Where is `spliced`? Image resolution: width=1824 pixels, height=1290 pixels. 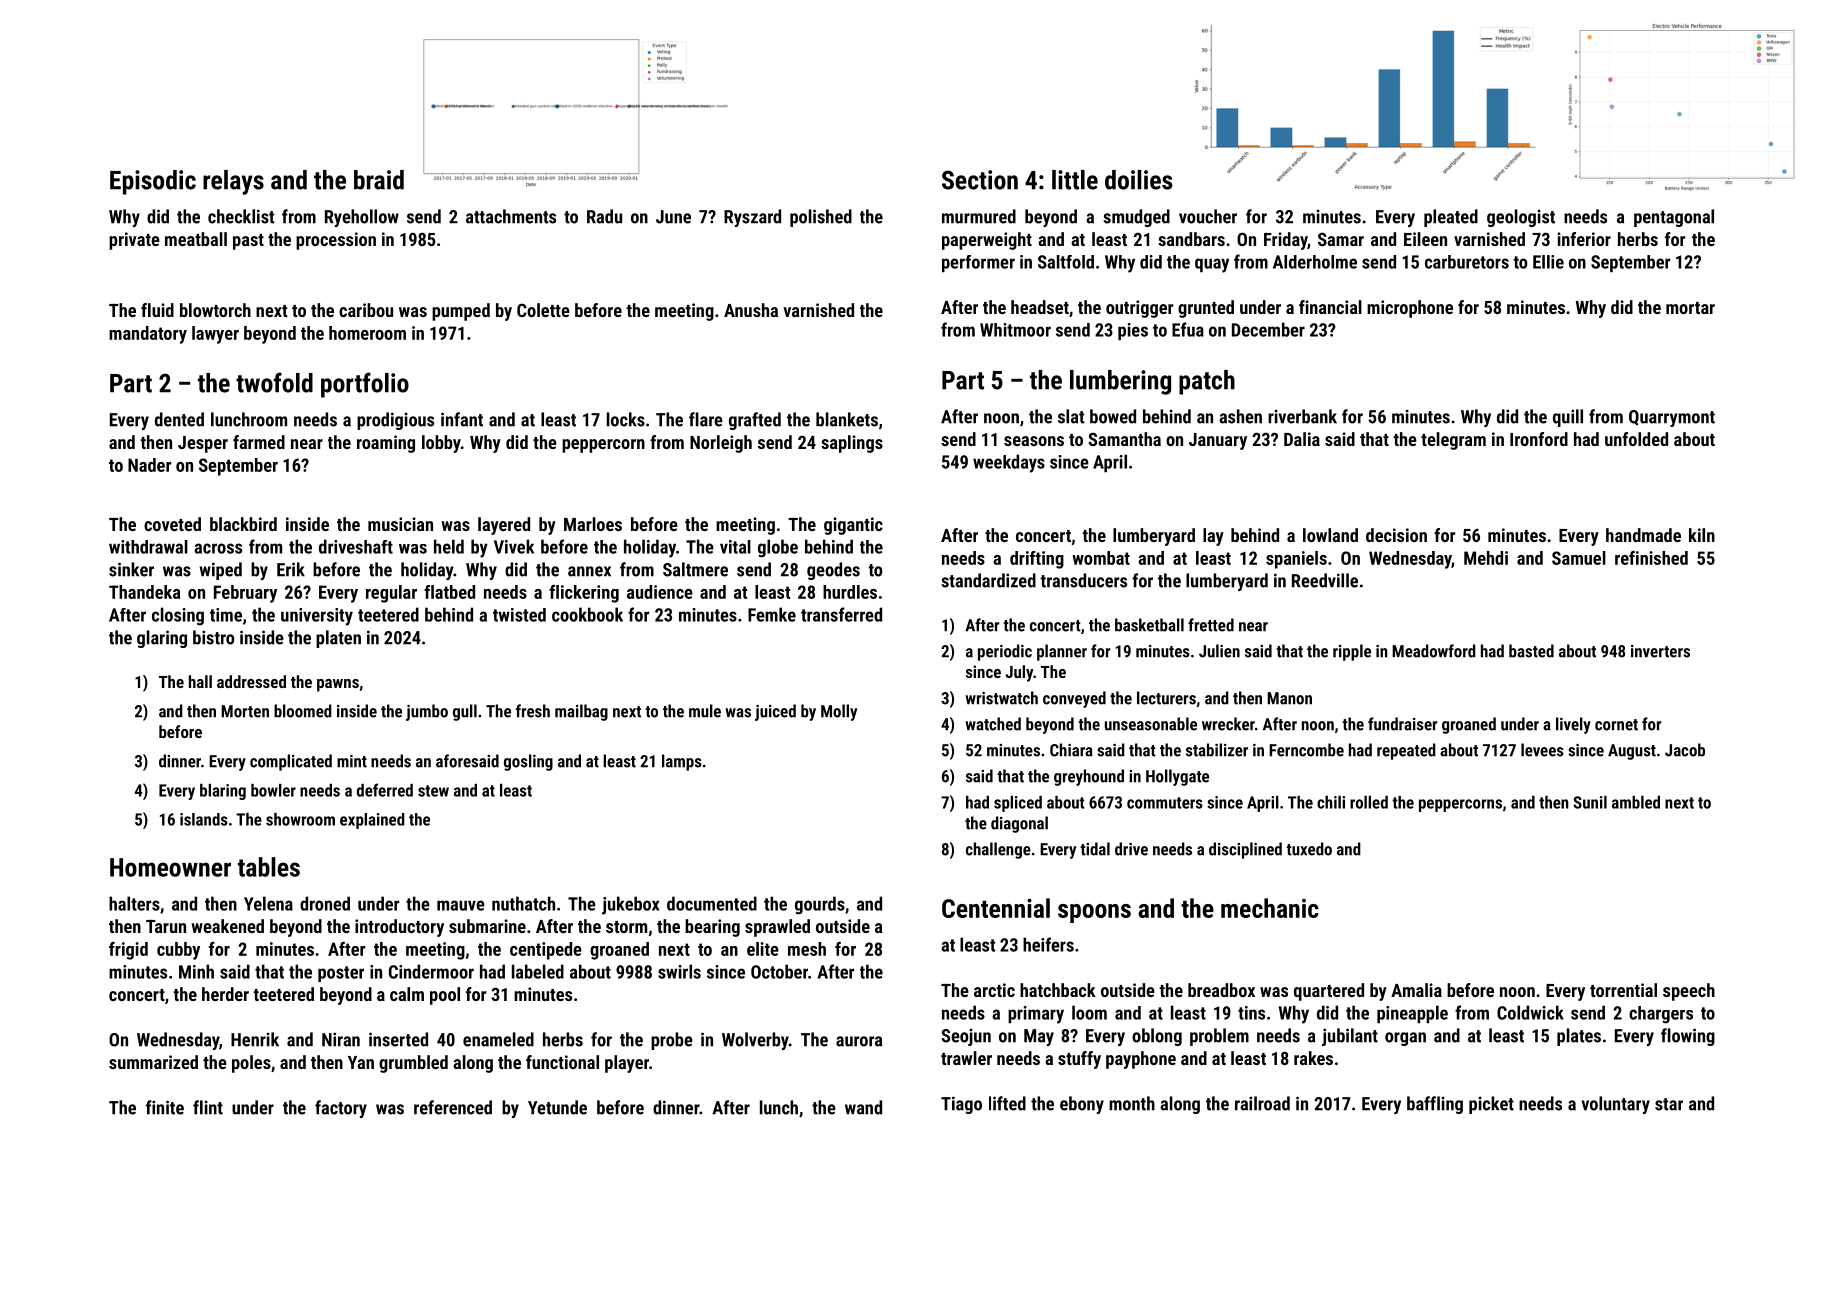 spliced is located at coordinates (1018, 804).
